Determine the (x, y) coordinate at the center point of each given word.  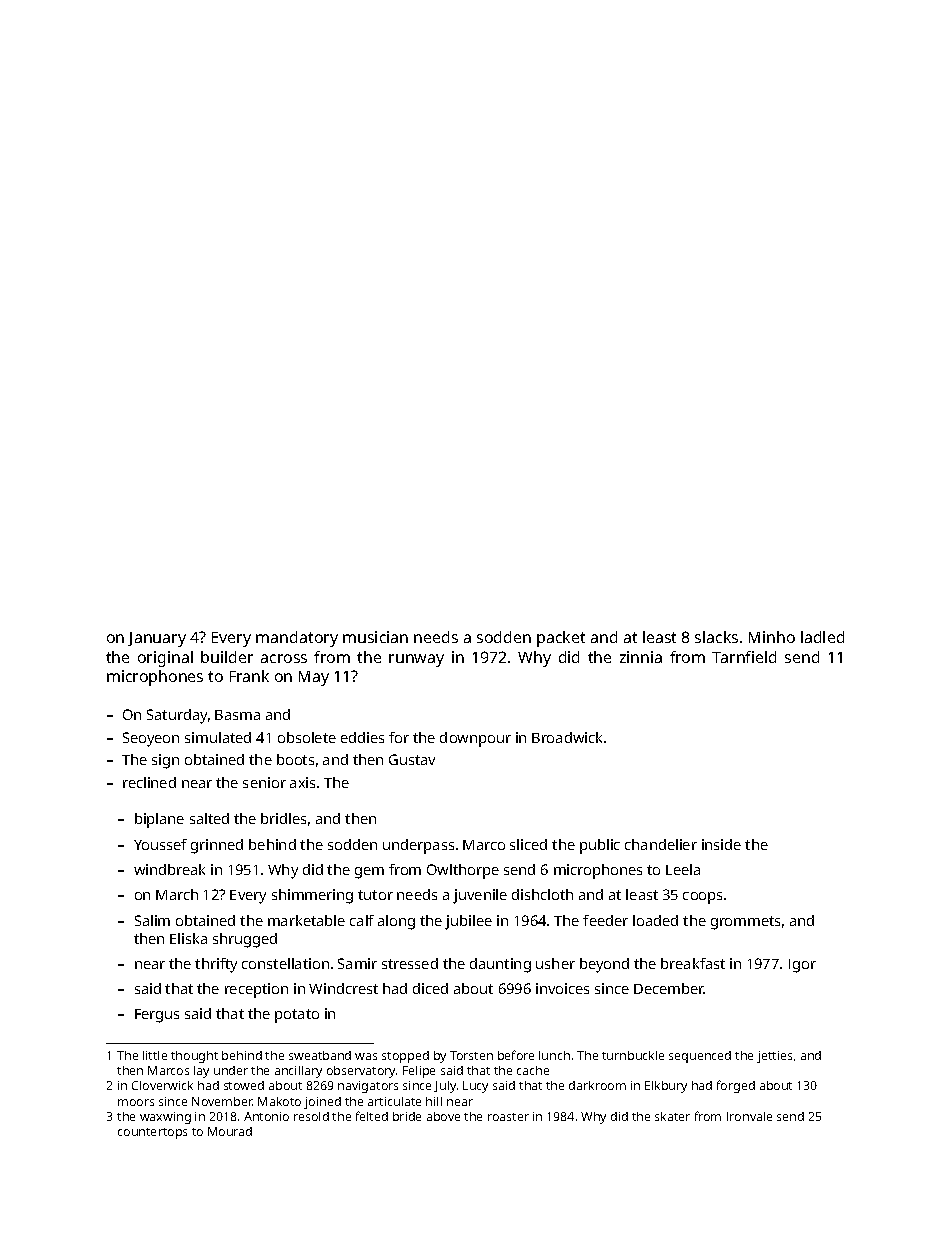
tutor (375, 895)
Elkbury (666, 1087)
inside (721, 844)
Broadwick (567, 737)
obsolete (307, 737)
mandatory (297, 639)
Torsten (471, 1055)
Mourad (230, 1131)
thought (194, 1057)
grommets (745, 923)
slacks (716, 637)
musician (375, 637)
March (177, 894)
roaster (508, 1117)
